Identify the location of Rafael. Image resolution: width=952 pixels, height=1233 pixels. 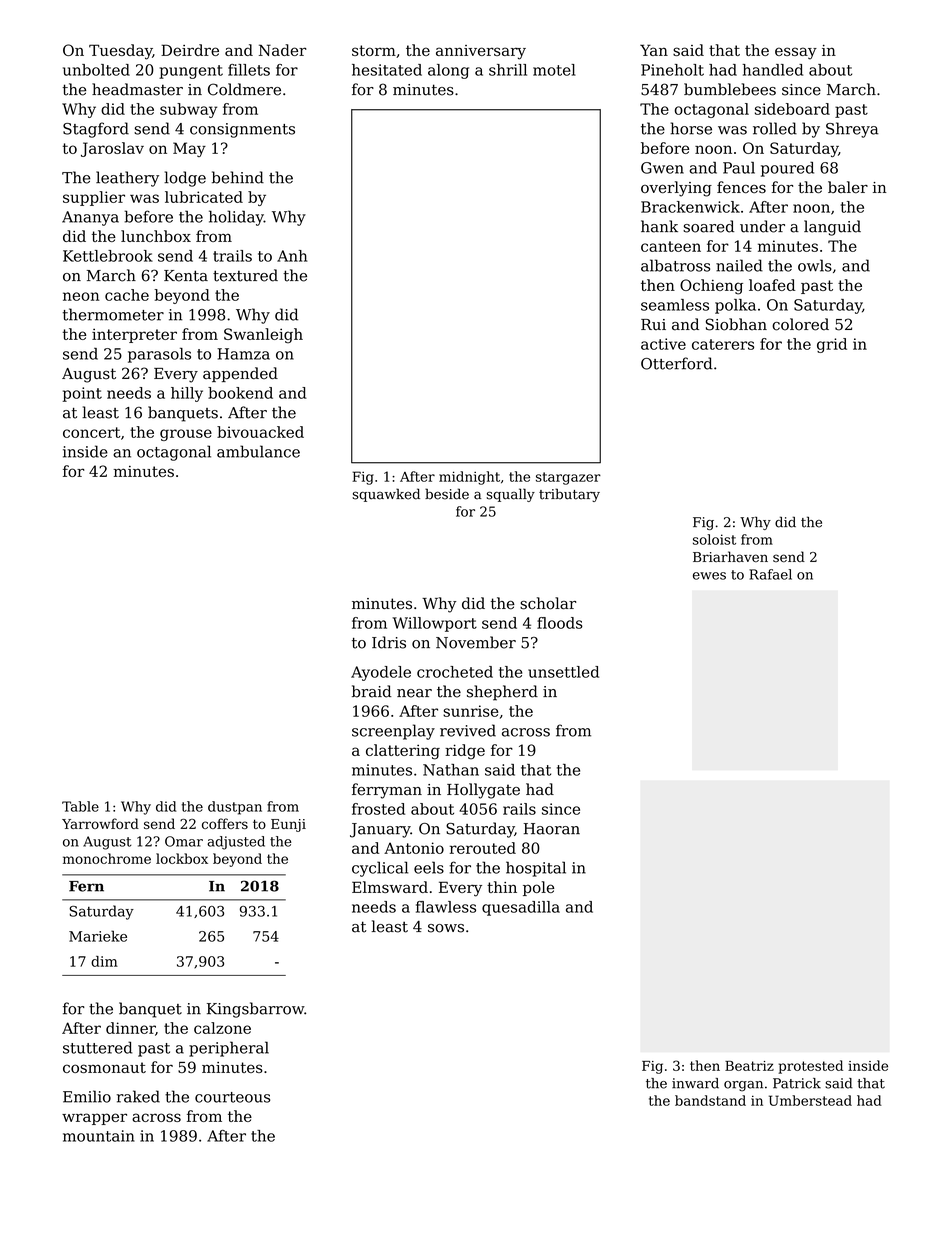
(770, 574).
